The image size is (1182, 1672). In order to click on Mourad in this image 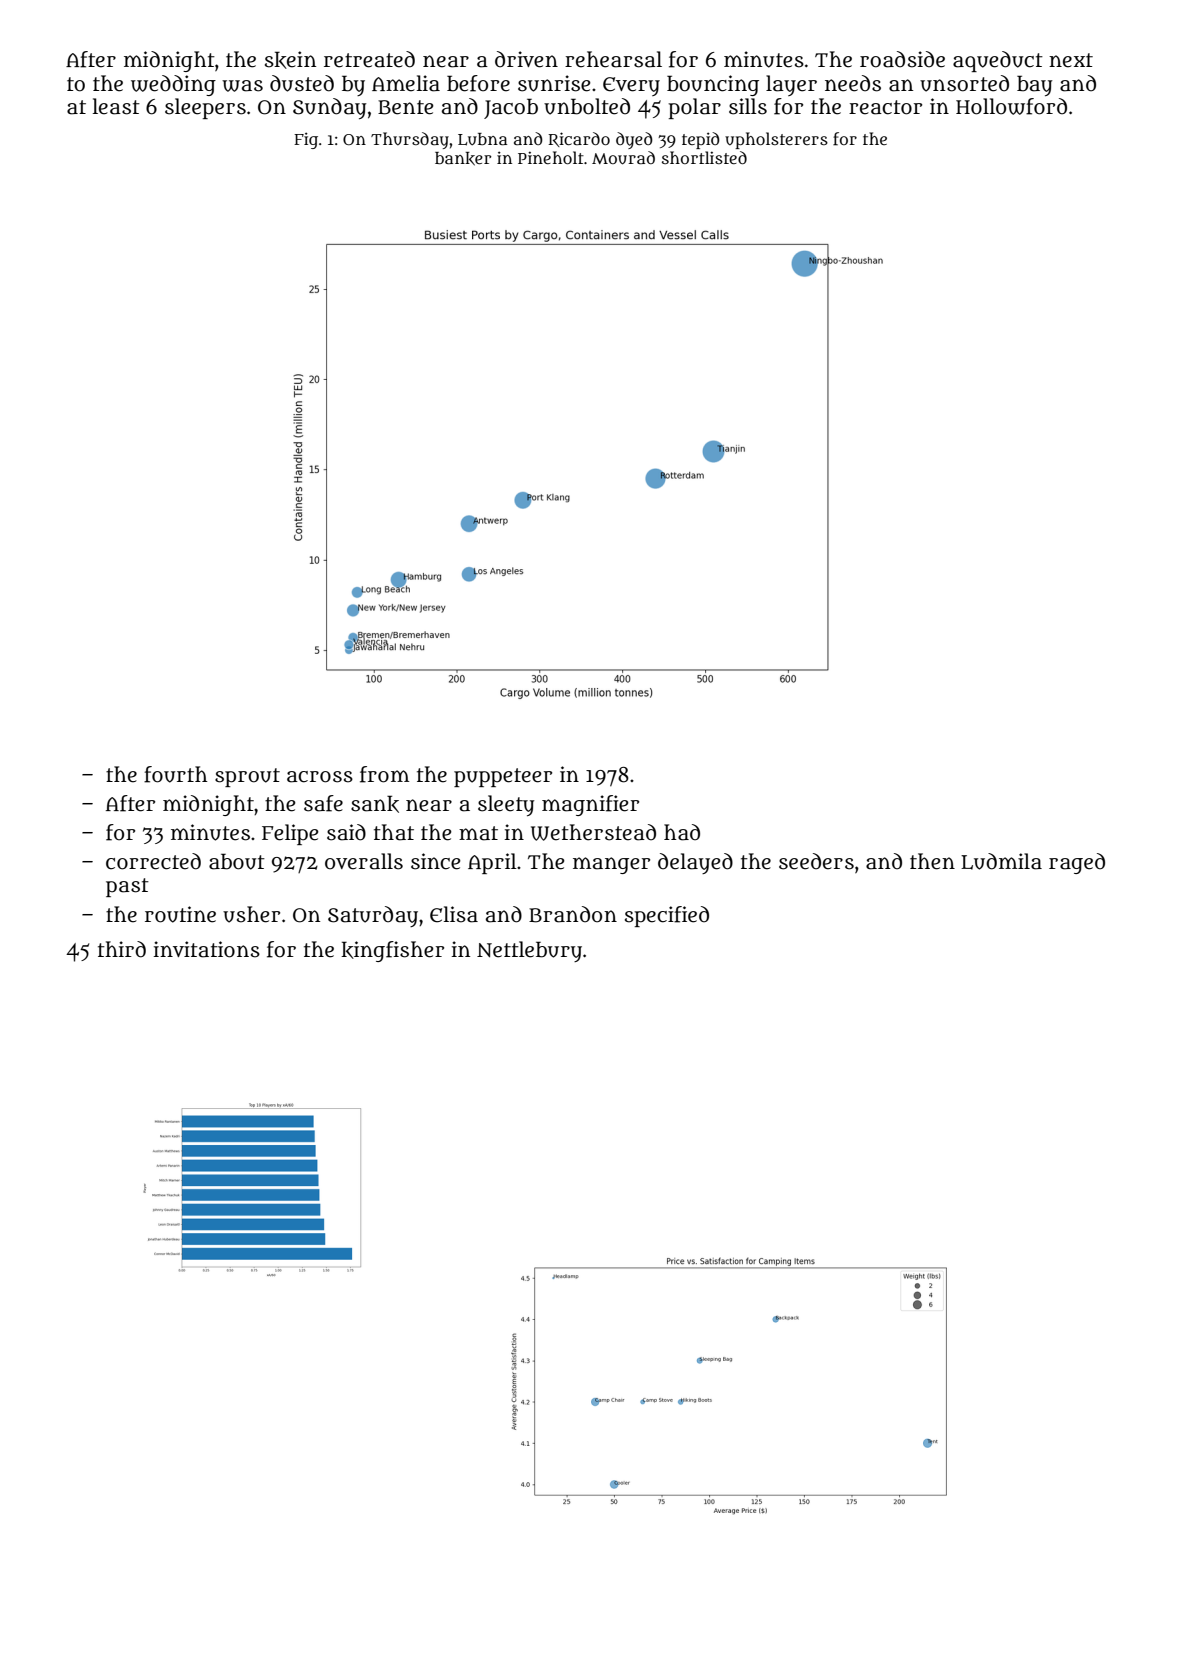, I will do `click(623, 158)`.
